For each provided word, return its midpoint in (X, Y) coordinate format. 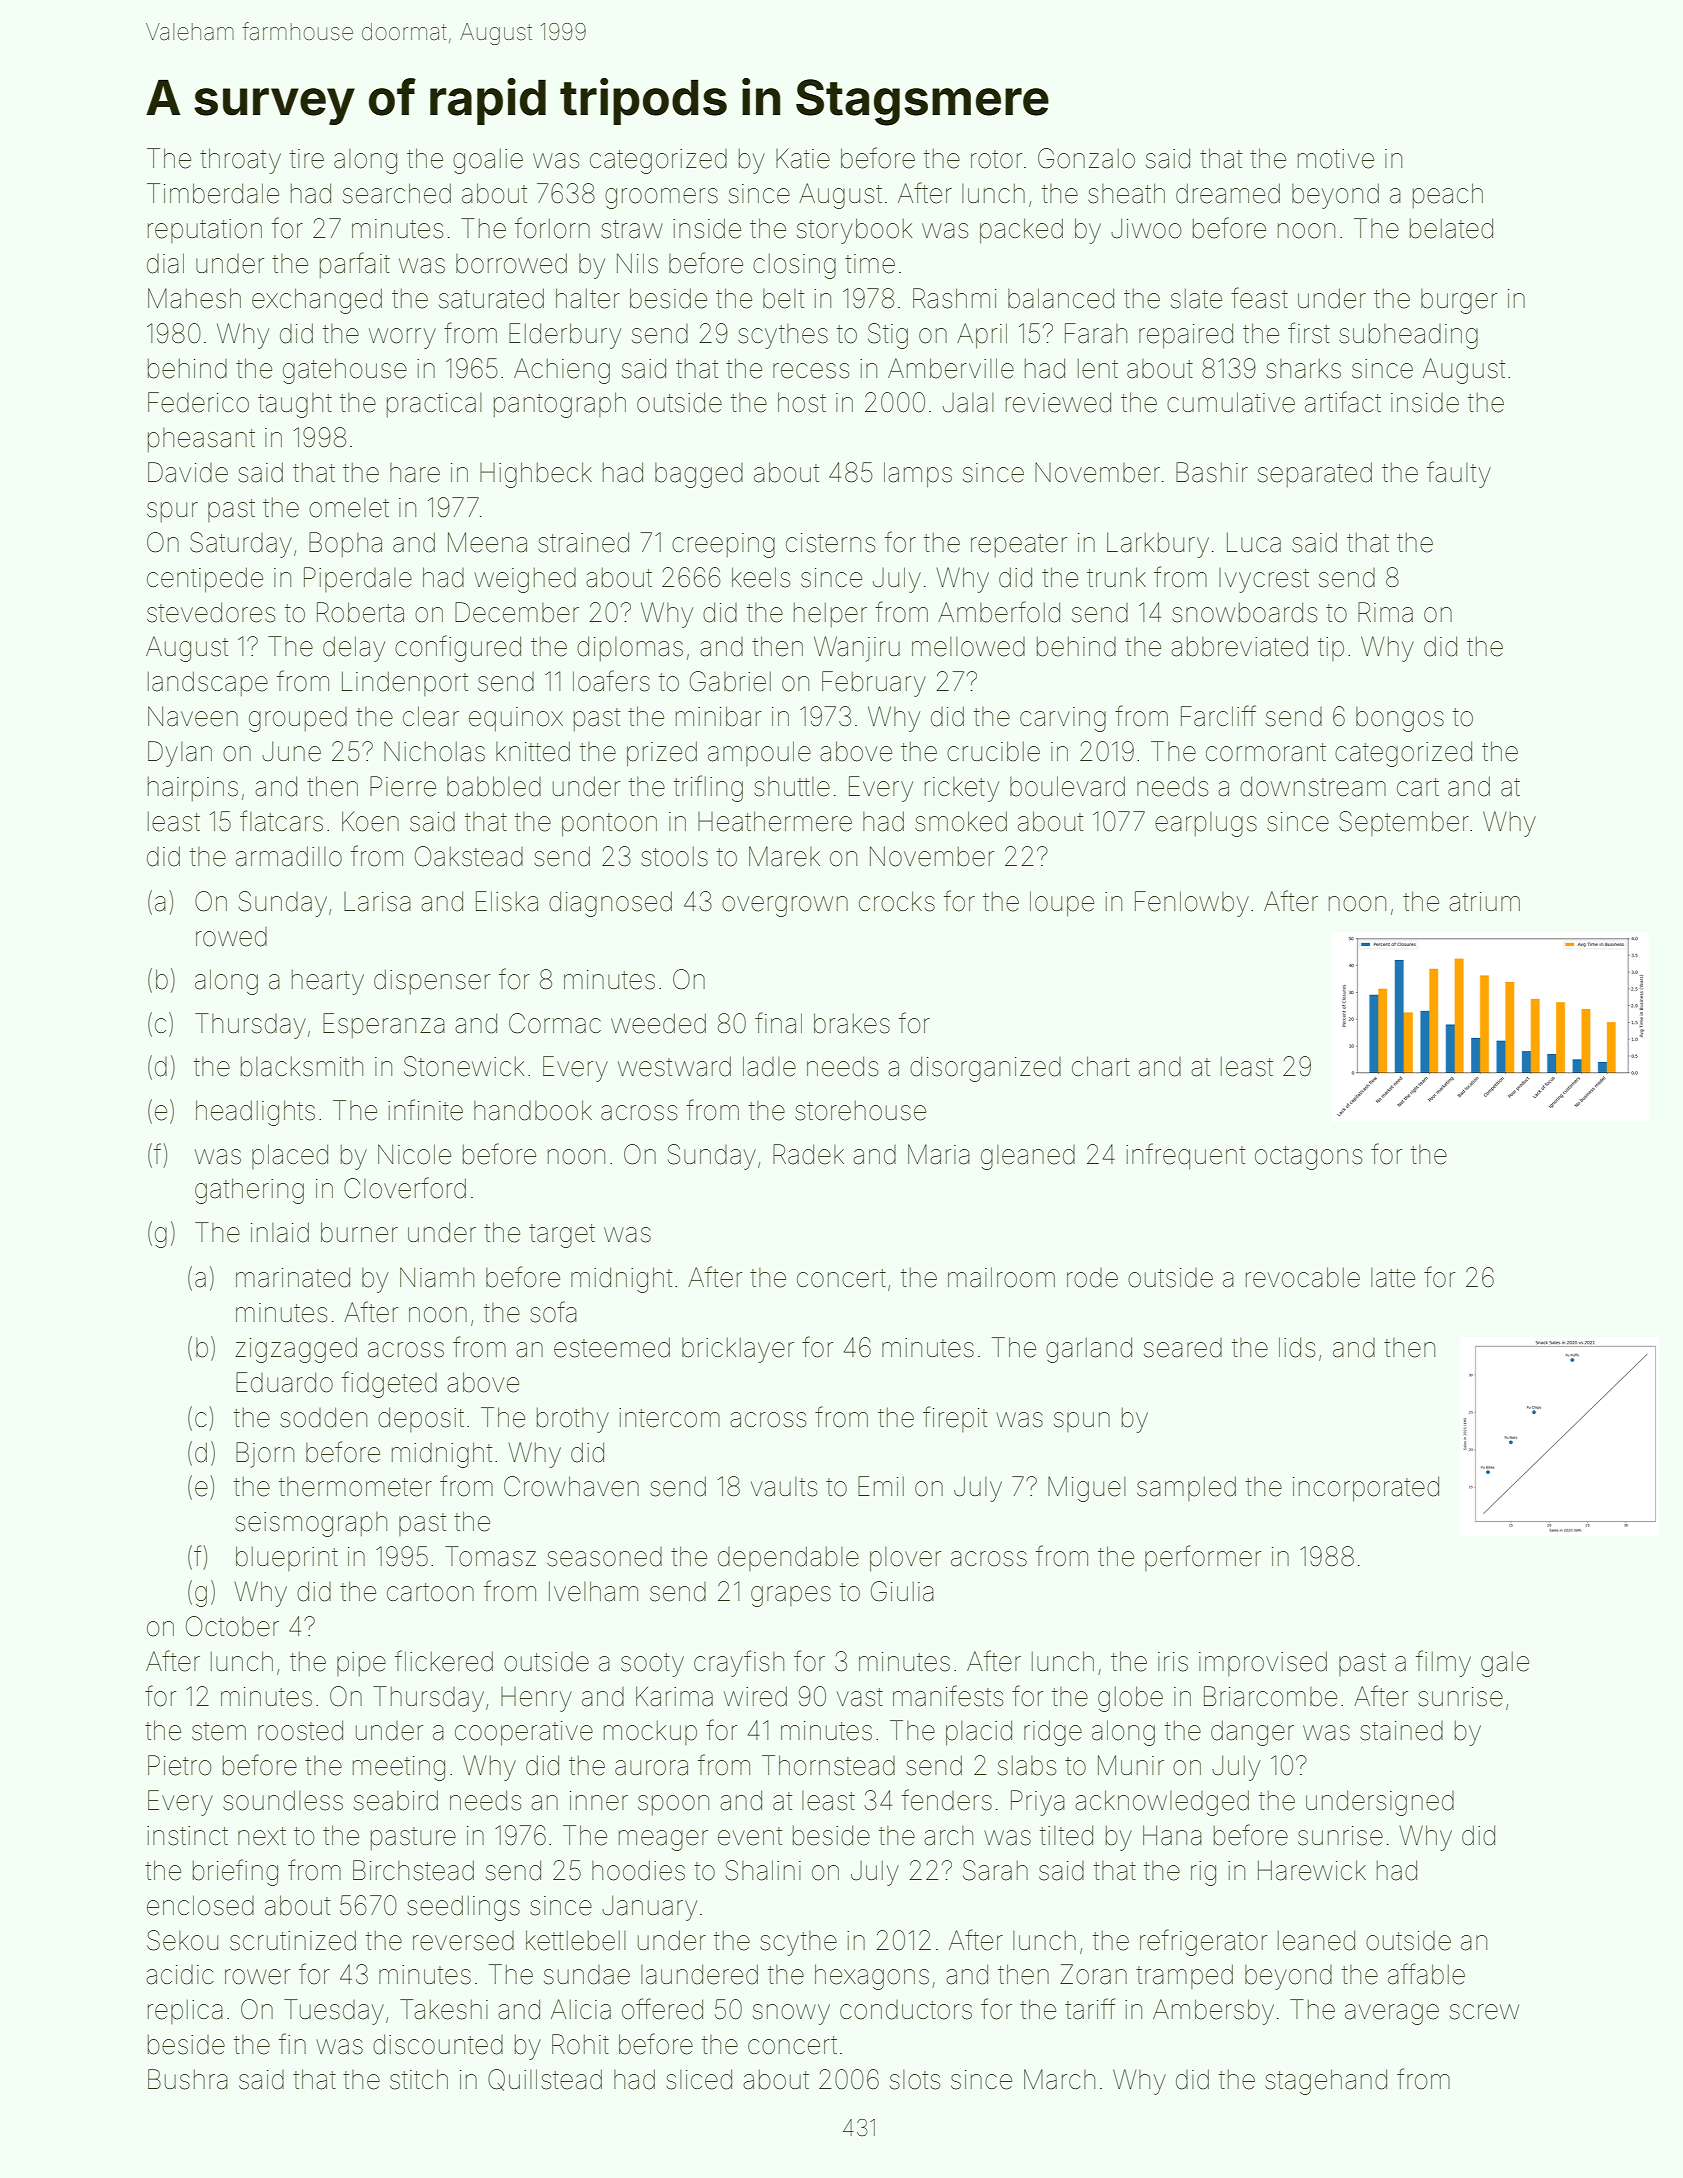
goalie (488, 161)
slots (915, 2080)
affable (1426, 1974)
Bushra (188, 2079)
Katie (803, 158)
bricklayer (738, 1350)
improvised (1263, 1663)
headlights (255, 1113)
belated (1451, 228)
